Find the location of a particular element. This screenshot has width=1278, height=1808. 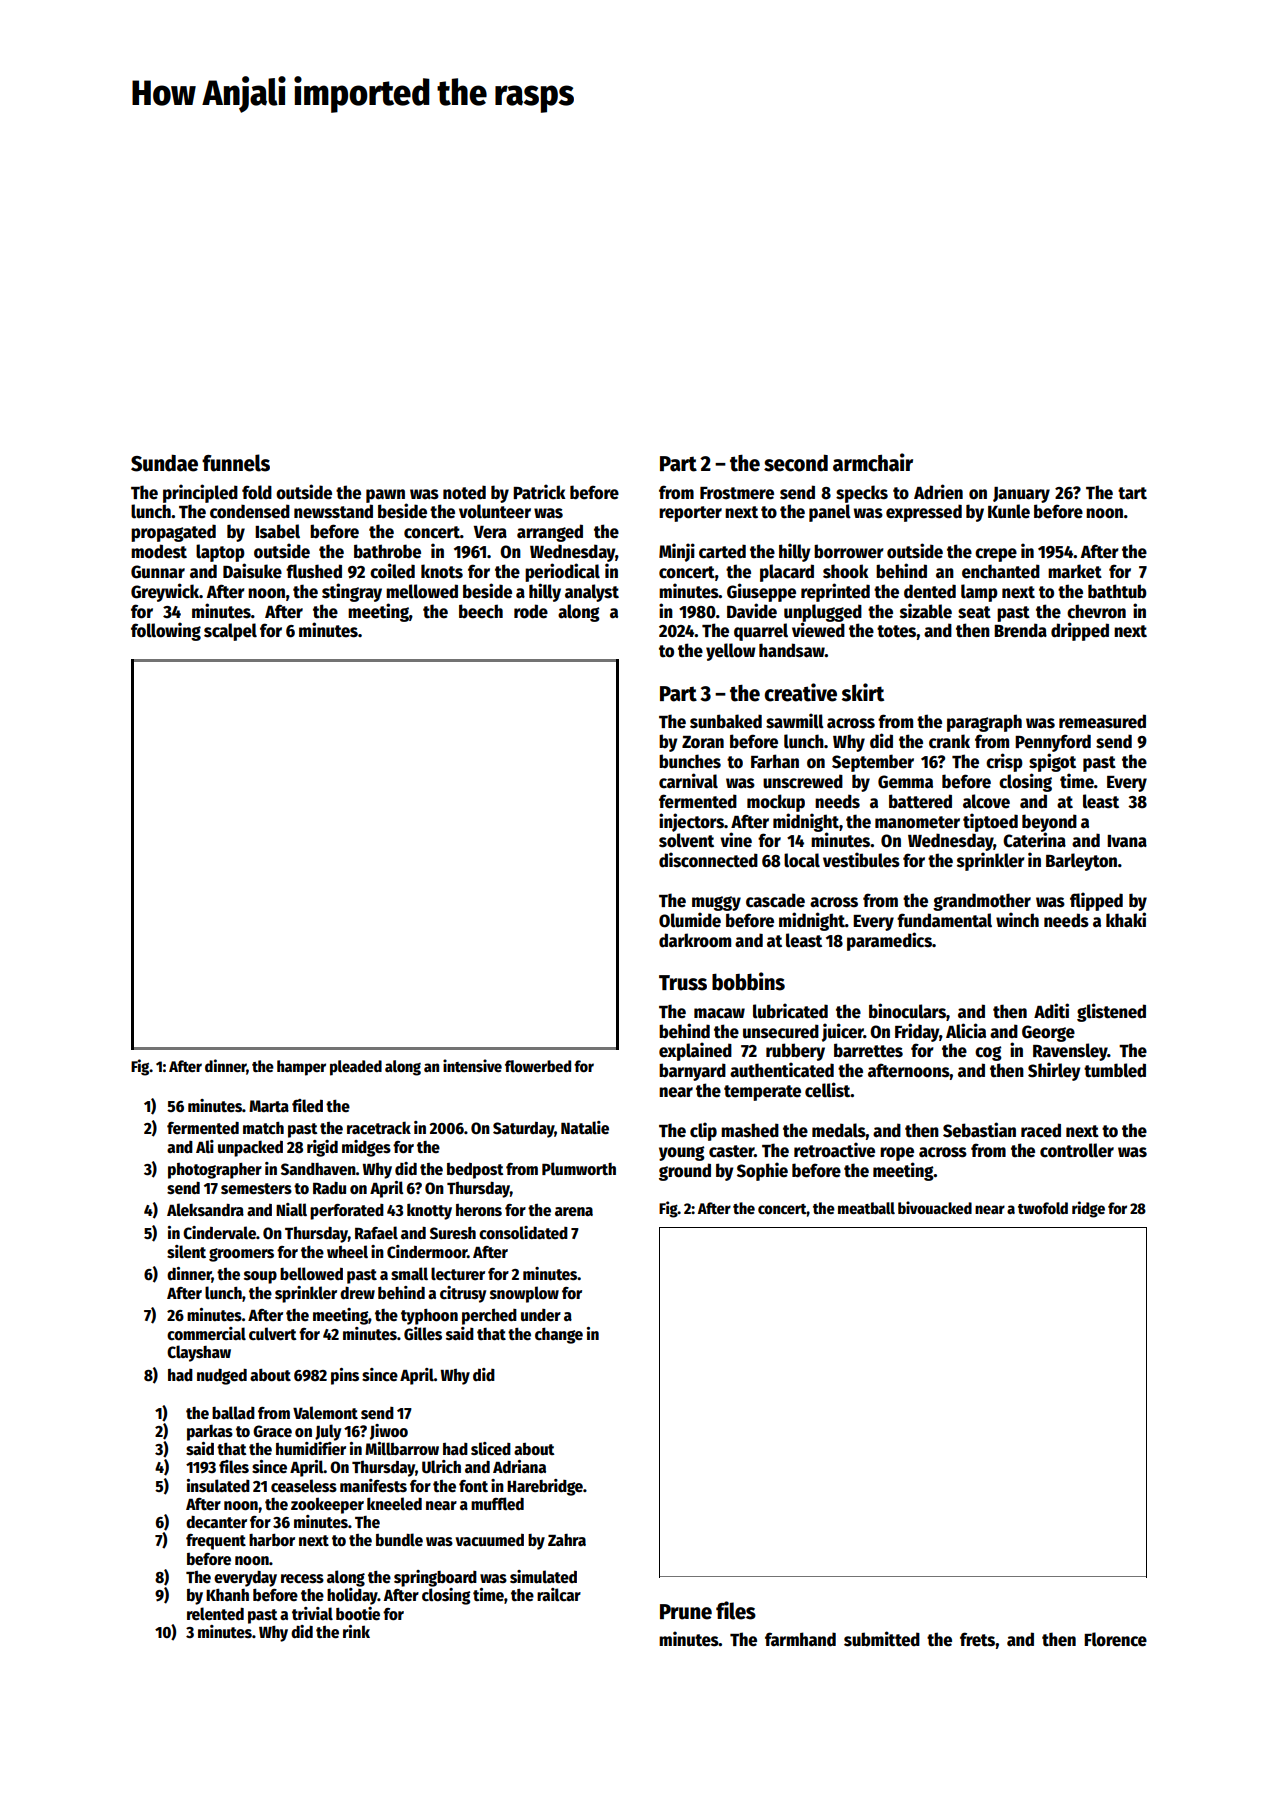

remeasured is located at coordinates (1102, 721).
